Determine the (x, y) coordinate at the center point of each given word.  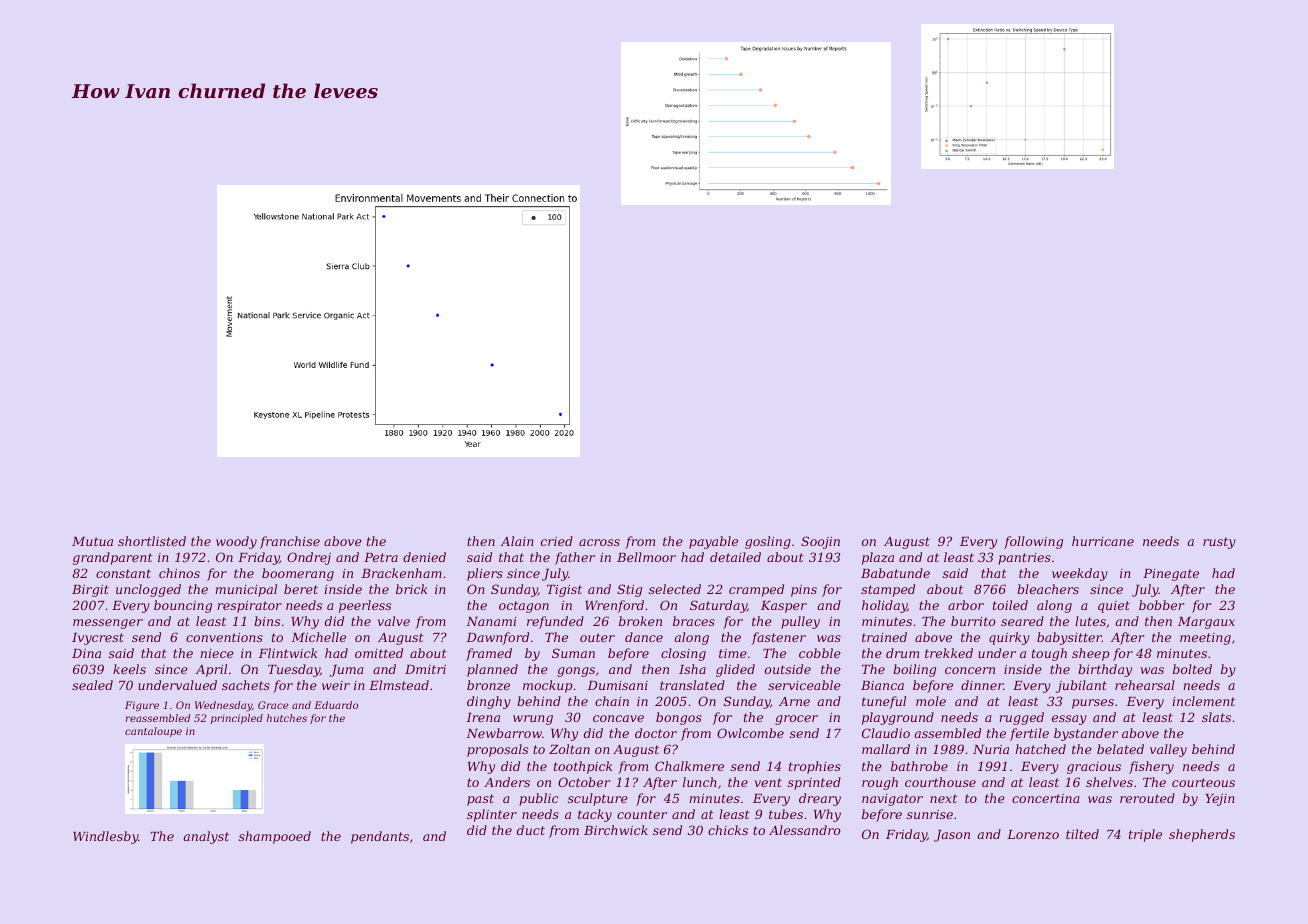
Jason (952, 836)
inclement (1203, 701)
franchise (290, 542)
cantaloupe (153, 732)
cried (557, 541)
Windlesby (105, 837)
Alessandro (805, 830)
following (1033, 542)
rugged (1021, 718)
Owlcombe (750, 733)
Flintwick (287, 653)
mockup (548, 686)
